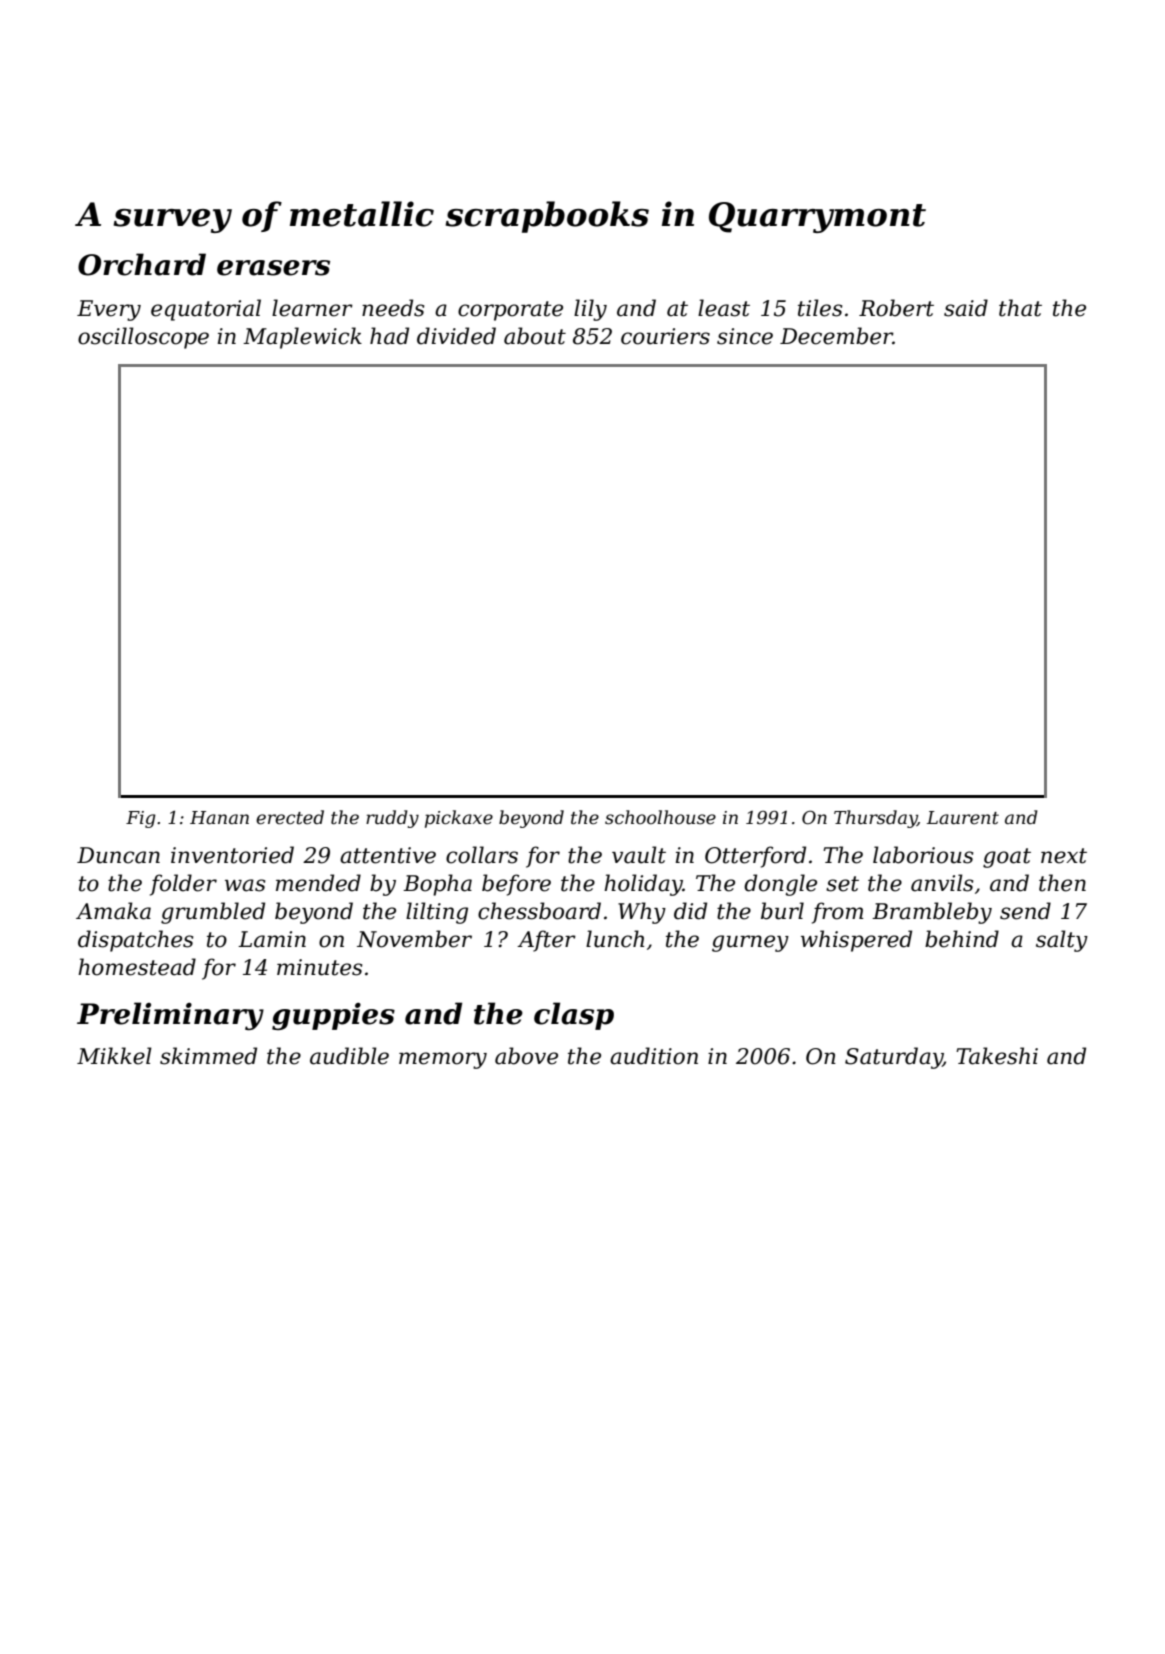  Describe the element at coordinates (113, 911) in the image. I see `Amaka` at that location.
